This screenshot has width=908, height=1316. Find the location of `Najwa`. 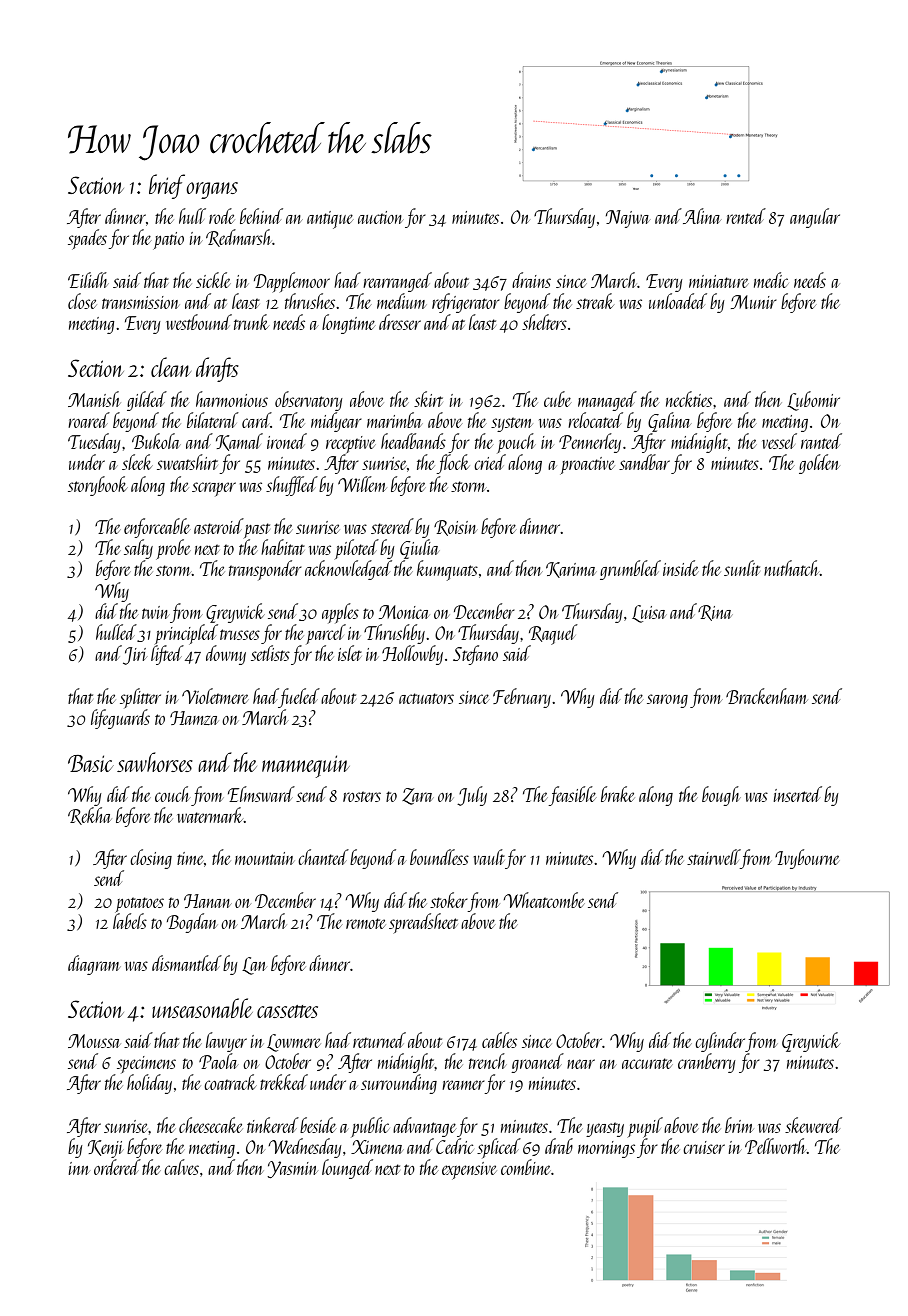

Najwa is located at coordinates (628, 219).
